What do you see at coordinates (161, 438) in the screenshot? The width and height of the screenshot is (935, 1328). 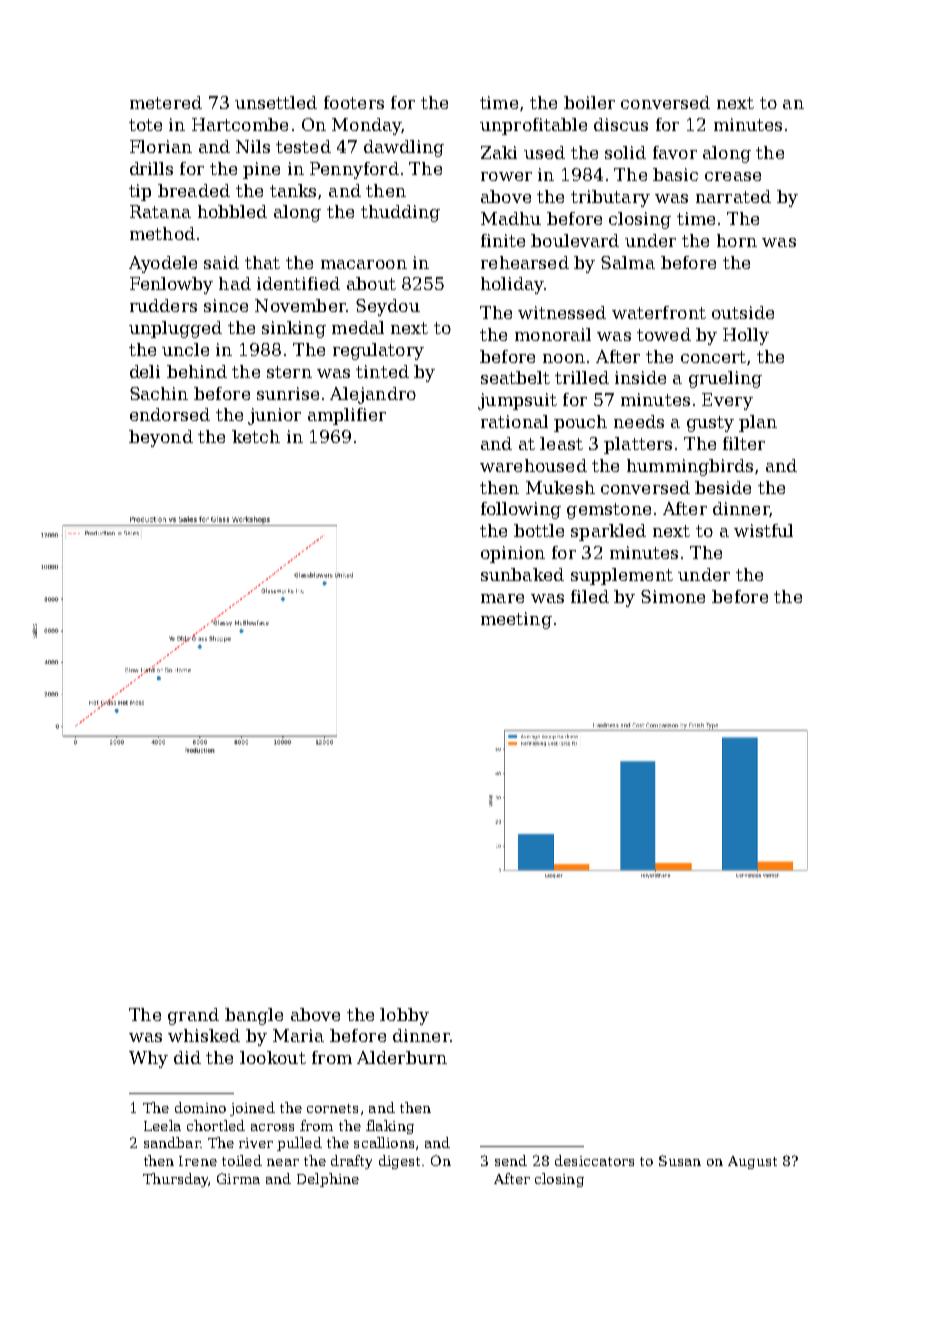 I see `beyond` at bounding box center [161, 438].
